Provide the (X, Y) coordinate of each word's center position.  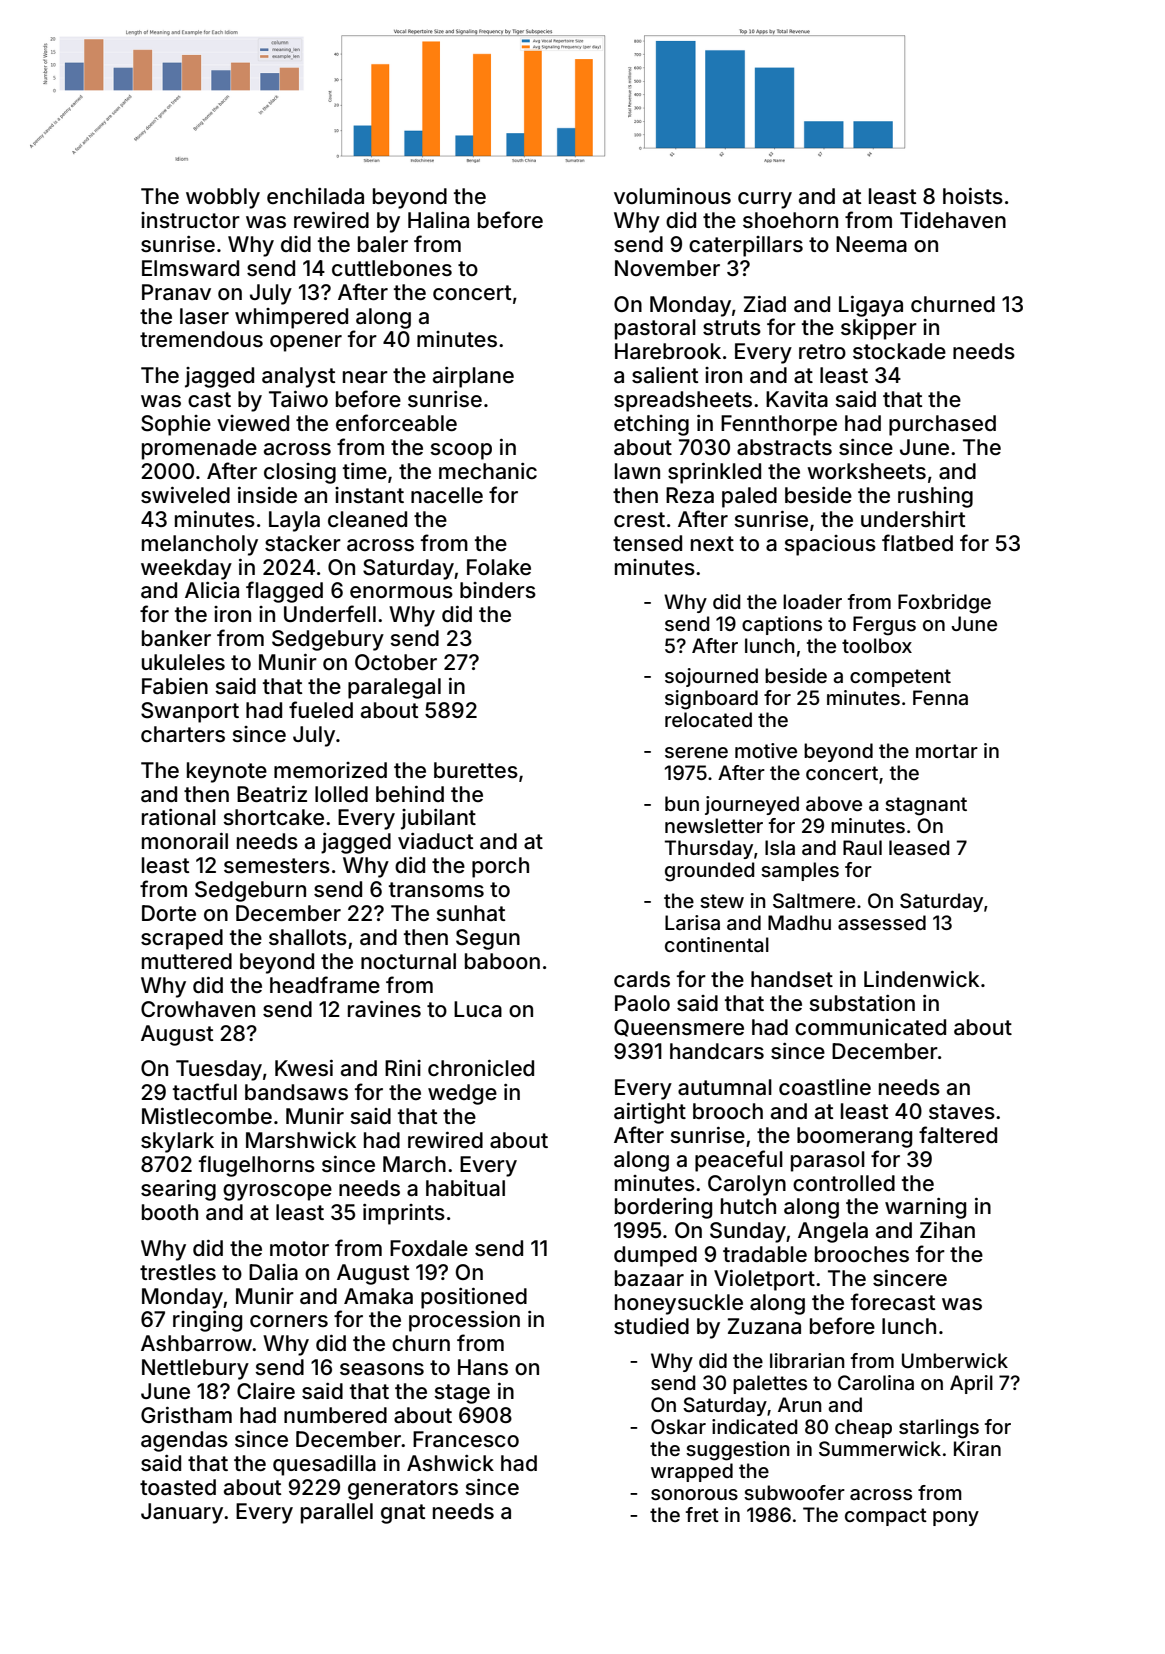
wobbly (223, 198)
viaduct (435, 841)
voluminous (672, 196)
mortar (947, 751)
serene (696, 752)
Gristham (186, 1415)
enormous (401, 592)
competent (900, 678)
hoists (973, 196)
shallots (308, 937)
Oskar (678, 1426)
